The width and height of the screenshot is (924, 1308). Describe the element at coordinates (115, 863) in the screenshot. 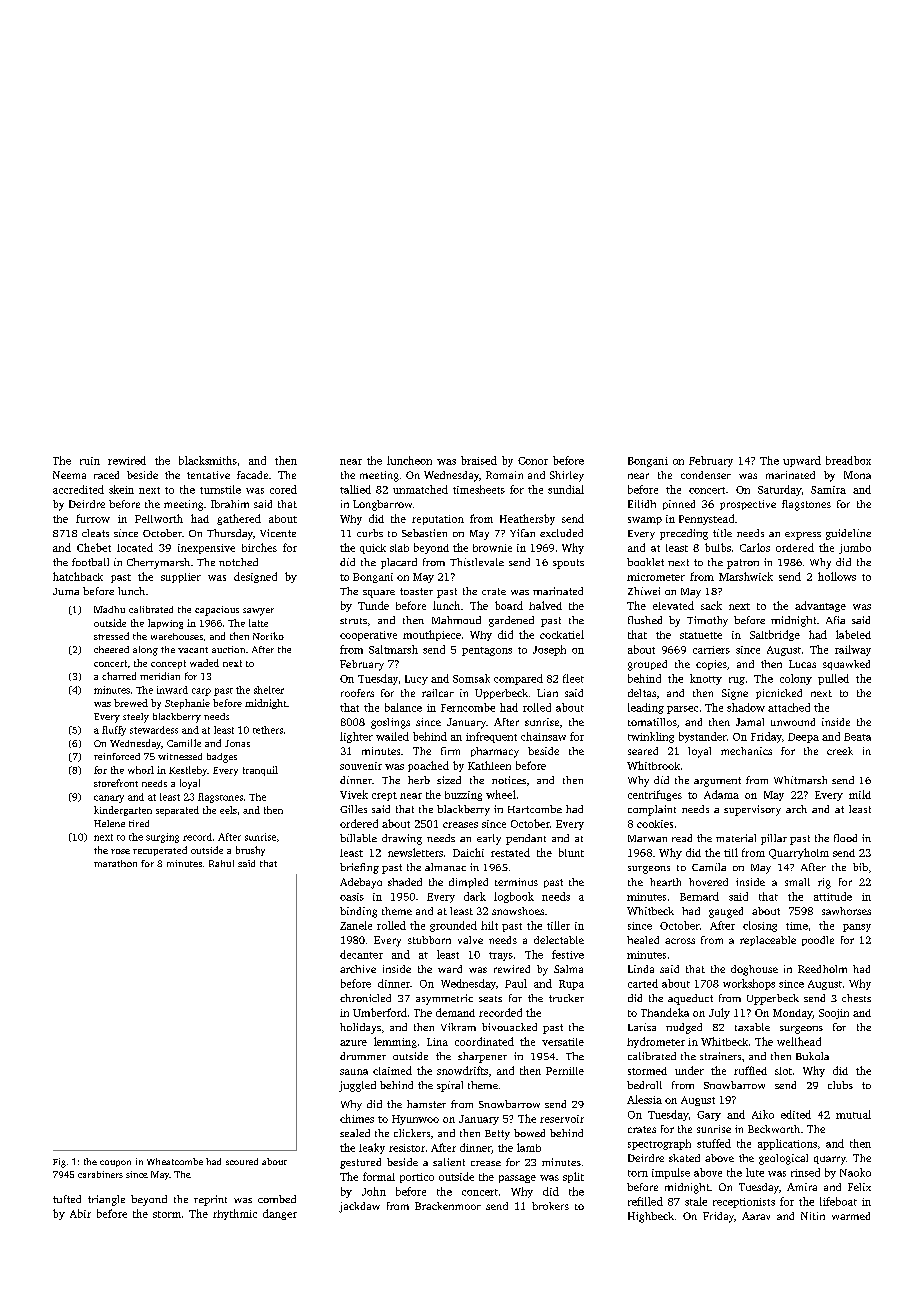

I see `marathon` at that location.
